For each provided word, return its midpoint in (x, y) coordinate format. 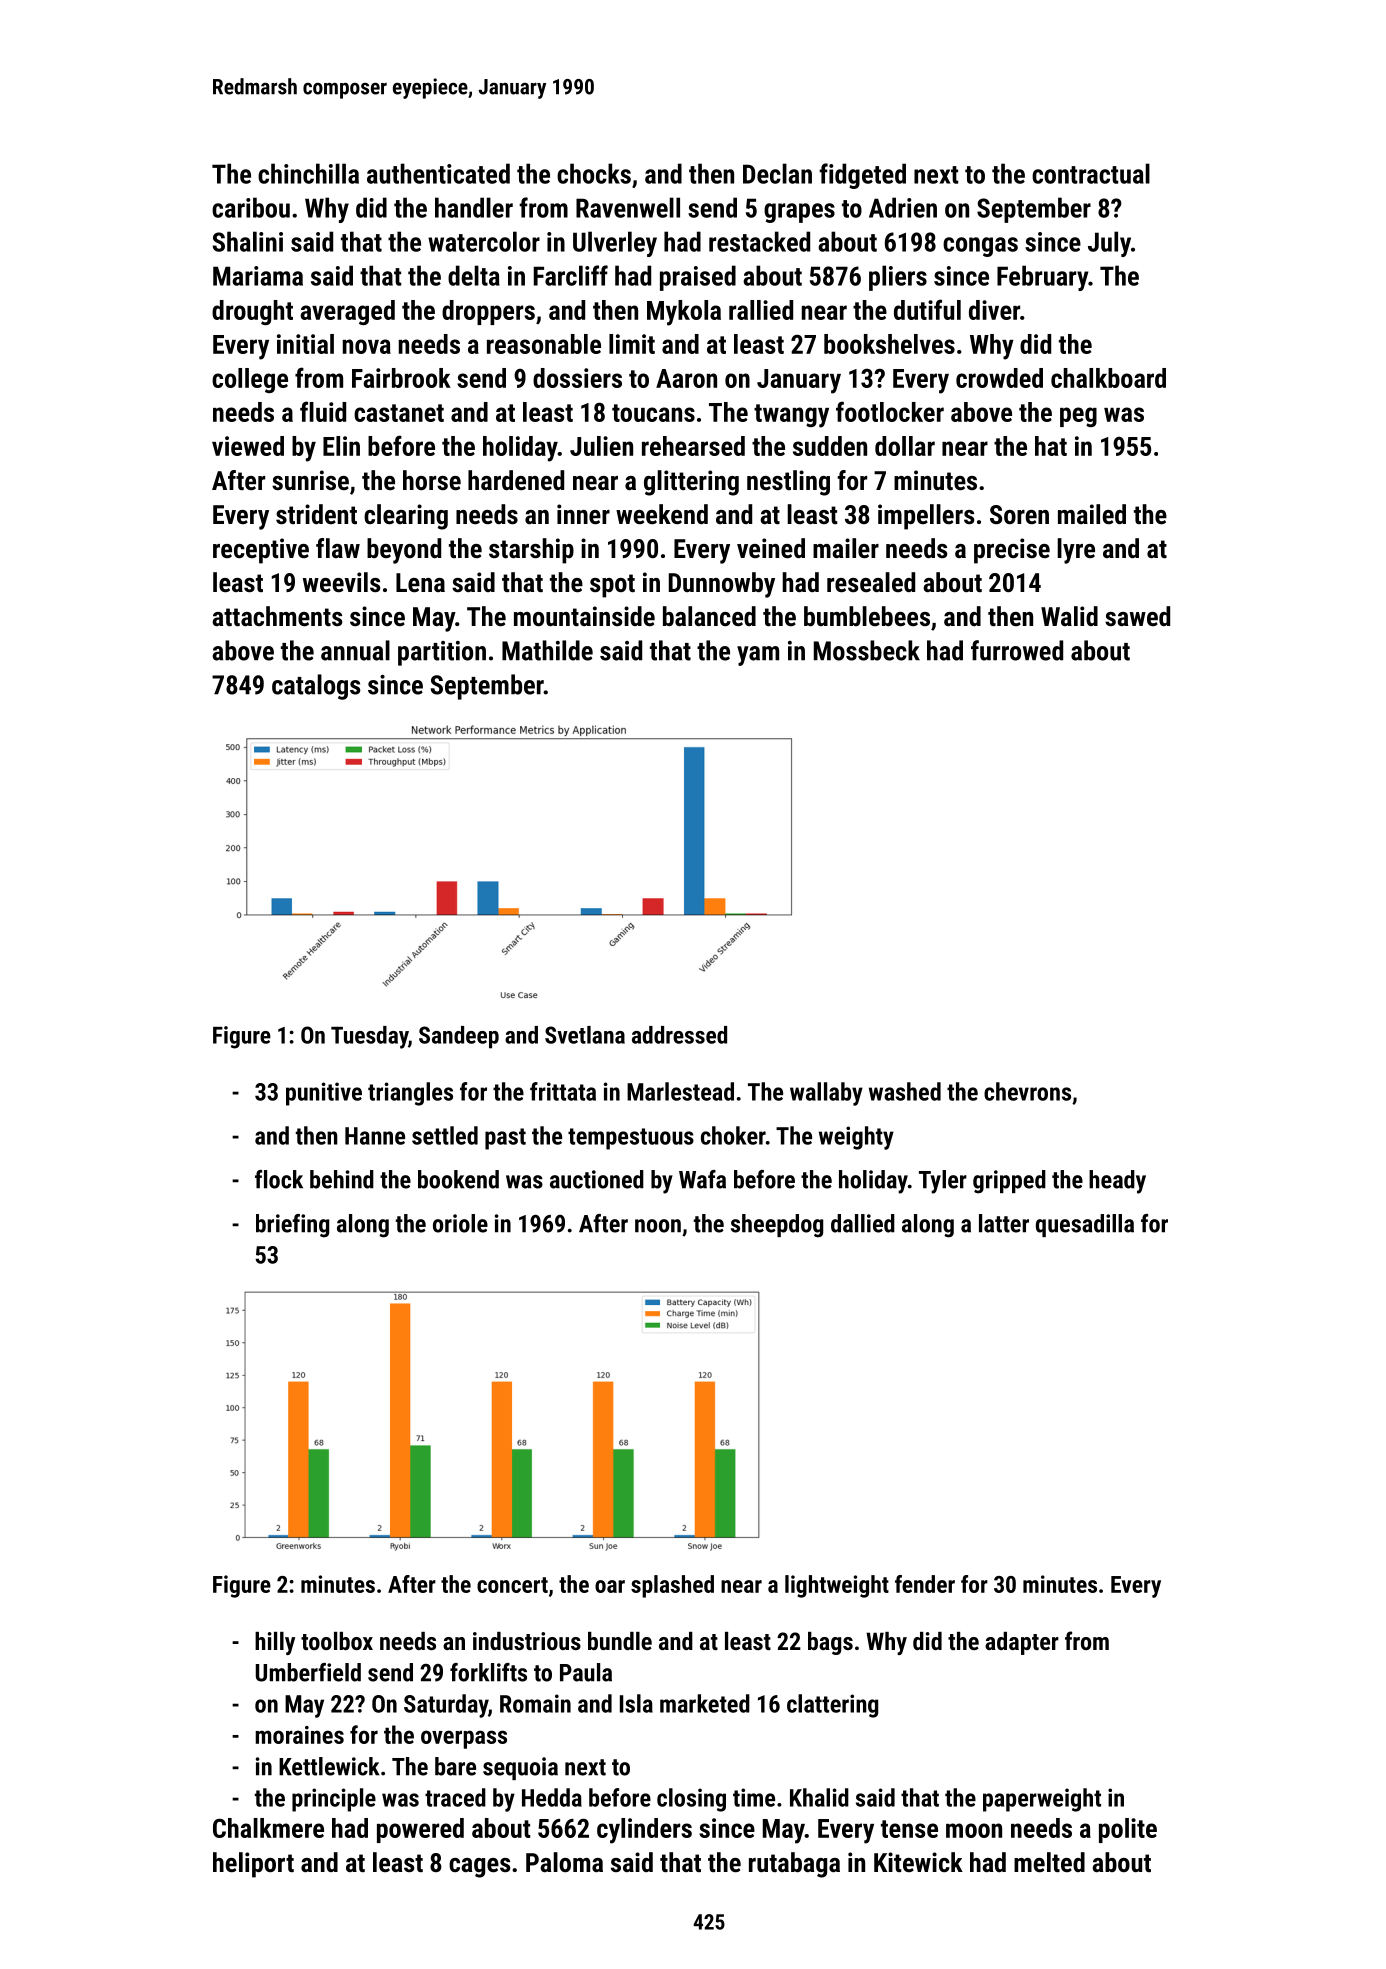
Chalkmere (268, 1828)
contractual (1091, 173)
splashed (672, 1586)
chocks (594, 173)
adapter (1022, 1643)
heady (1117, 1182)
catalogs (316, 687)
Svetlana (585, 1035)
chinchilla (308, 173)
